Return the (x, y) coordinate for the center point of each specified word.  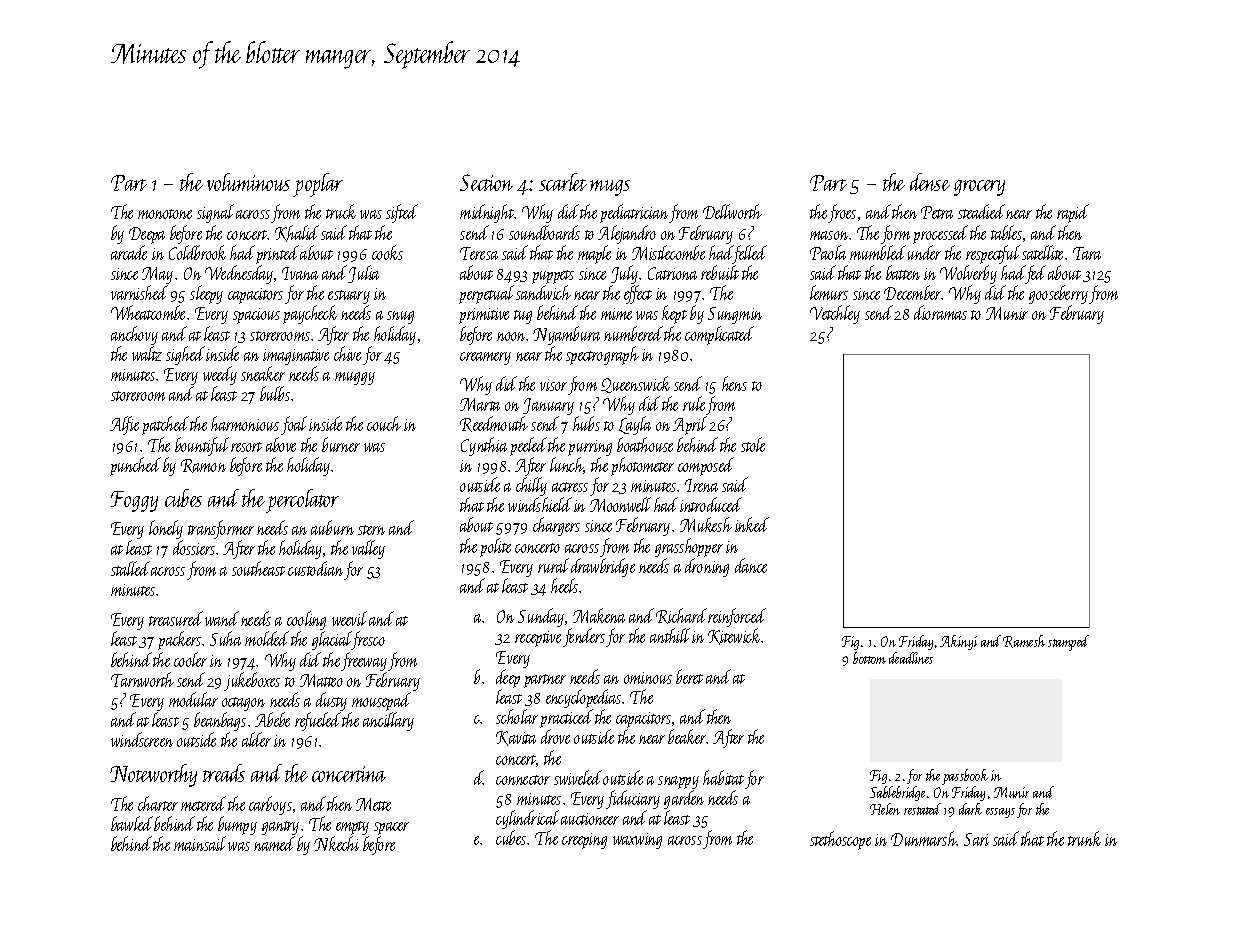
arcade (129, 252)
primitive (484, 316)
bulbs (275, 393)
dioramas (940, 312)
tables (1006, 232)
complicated (719, 335)
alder (256, 739)
